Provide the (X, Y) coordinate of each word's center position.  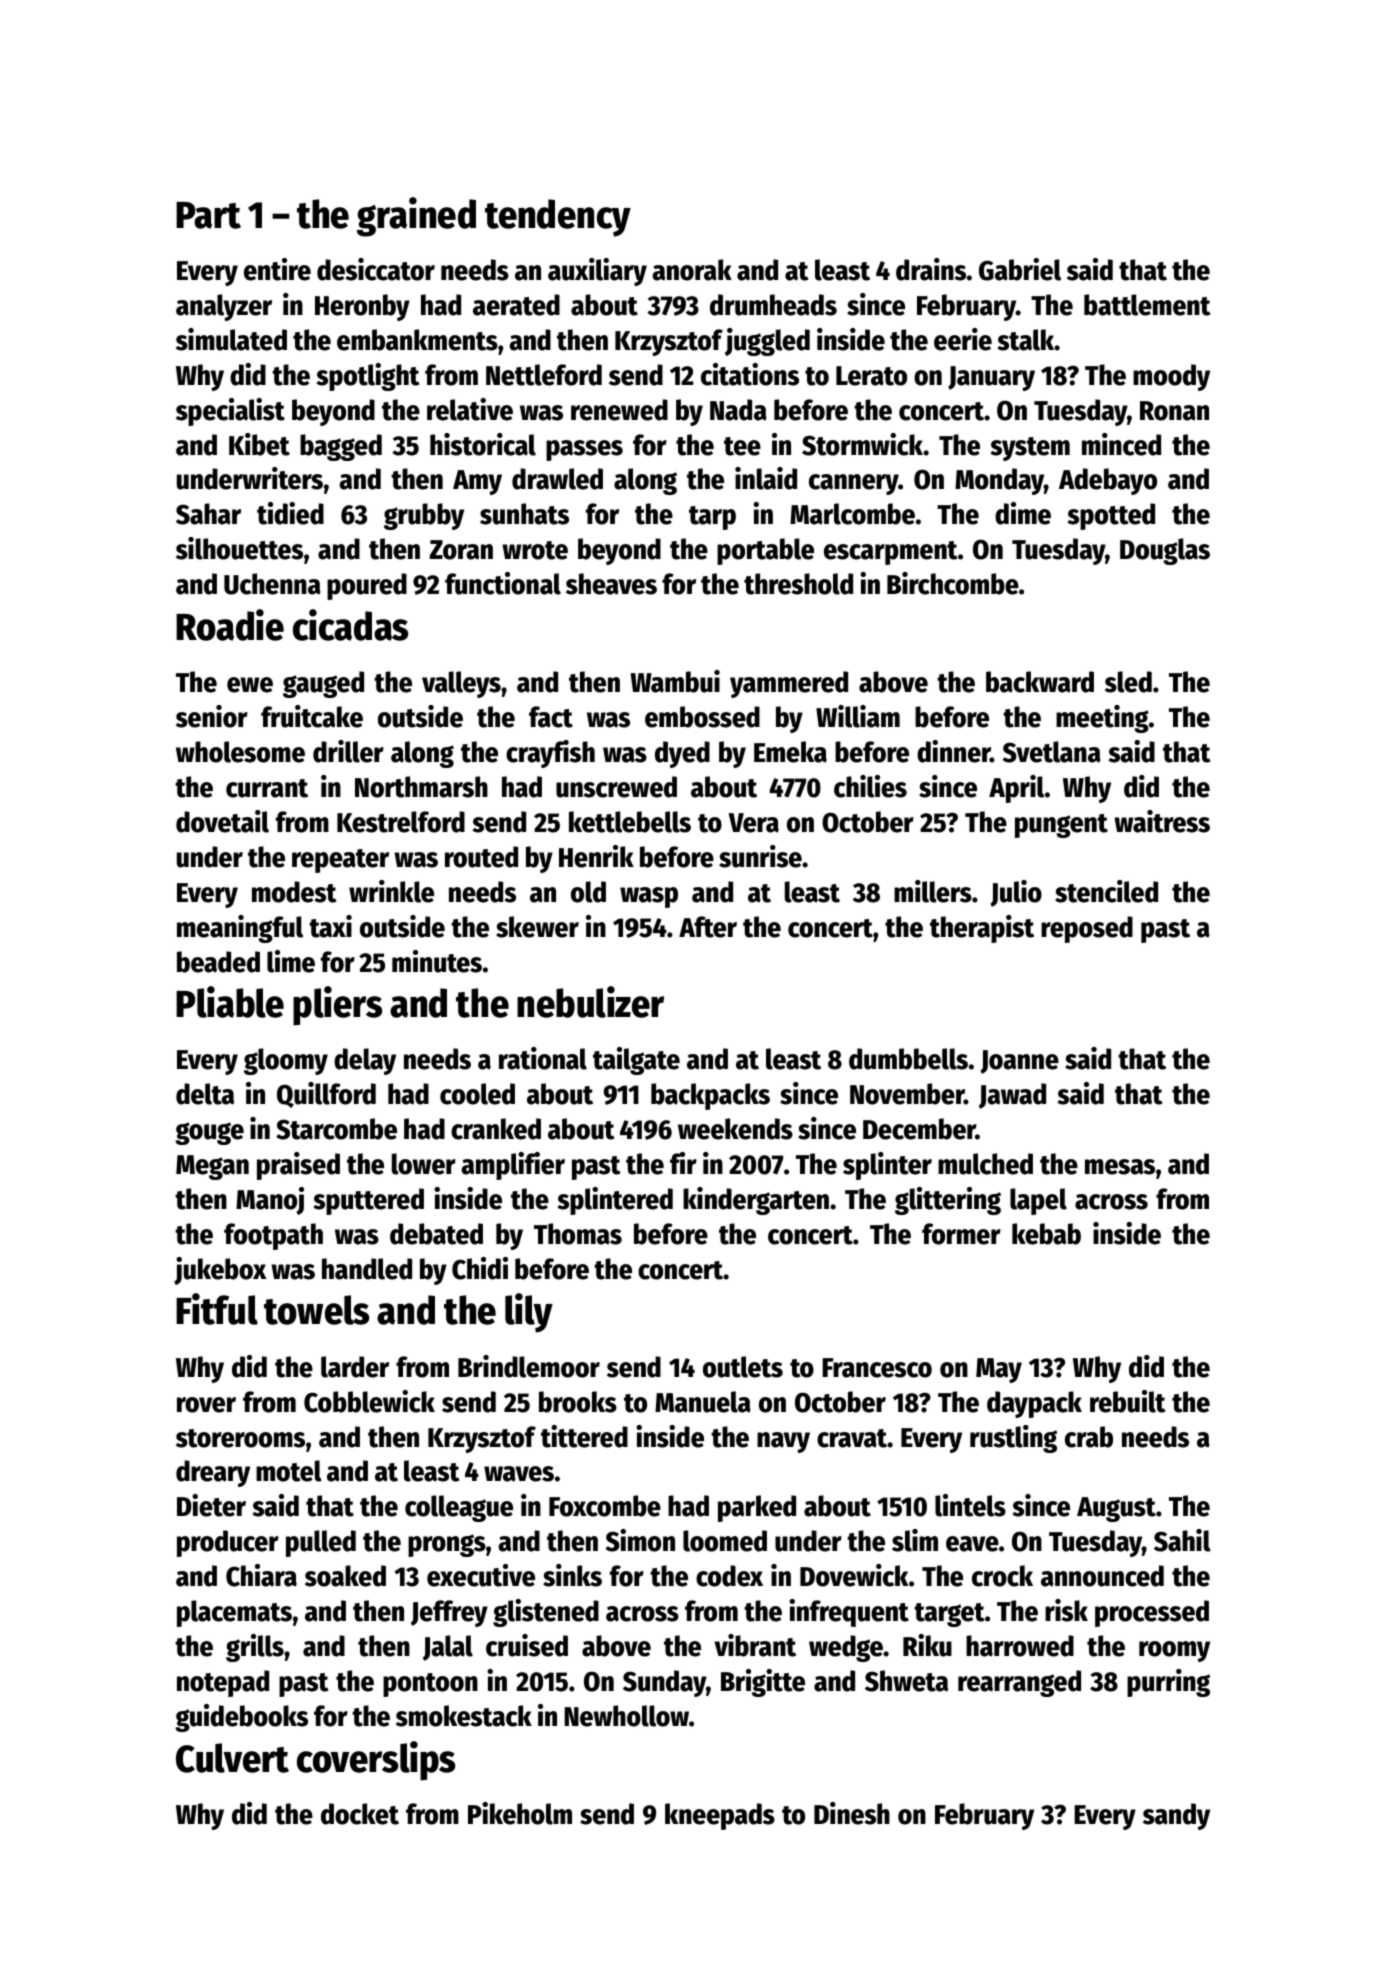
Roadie (230, 625)
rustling (1013, 1439)
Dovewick (854, 1575)
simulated (231, 339)
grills (255, 1648)
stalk (1025, 340)
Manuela (703, 1402)
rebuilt (1128, 1401)
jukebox (220, 1271)
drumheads (773, 305)
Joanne (1019, 1062)
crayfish (550, 754)
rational (543, 1058)
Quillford (326, 1095)
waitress (1162, 821)
